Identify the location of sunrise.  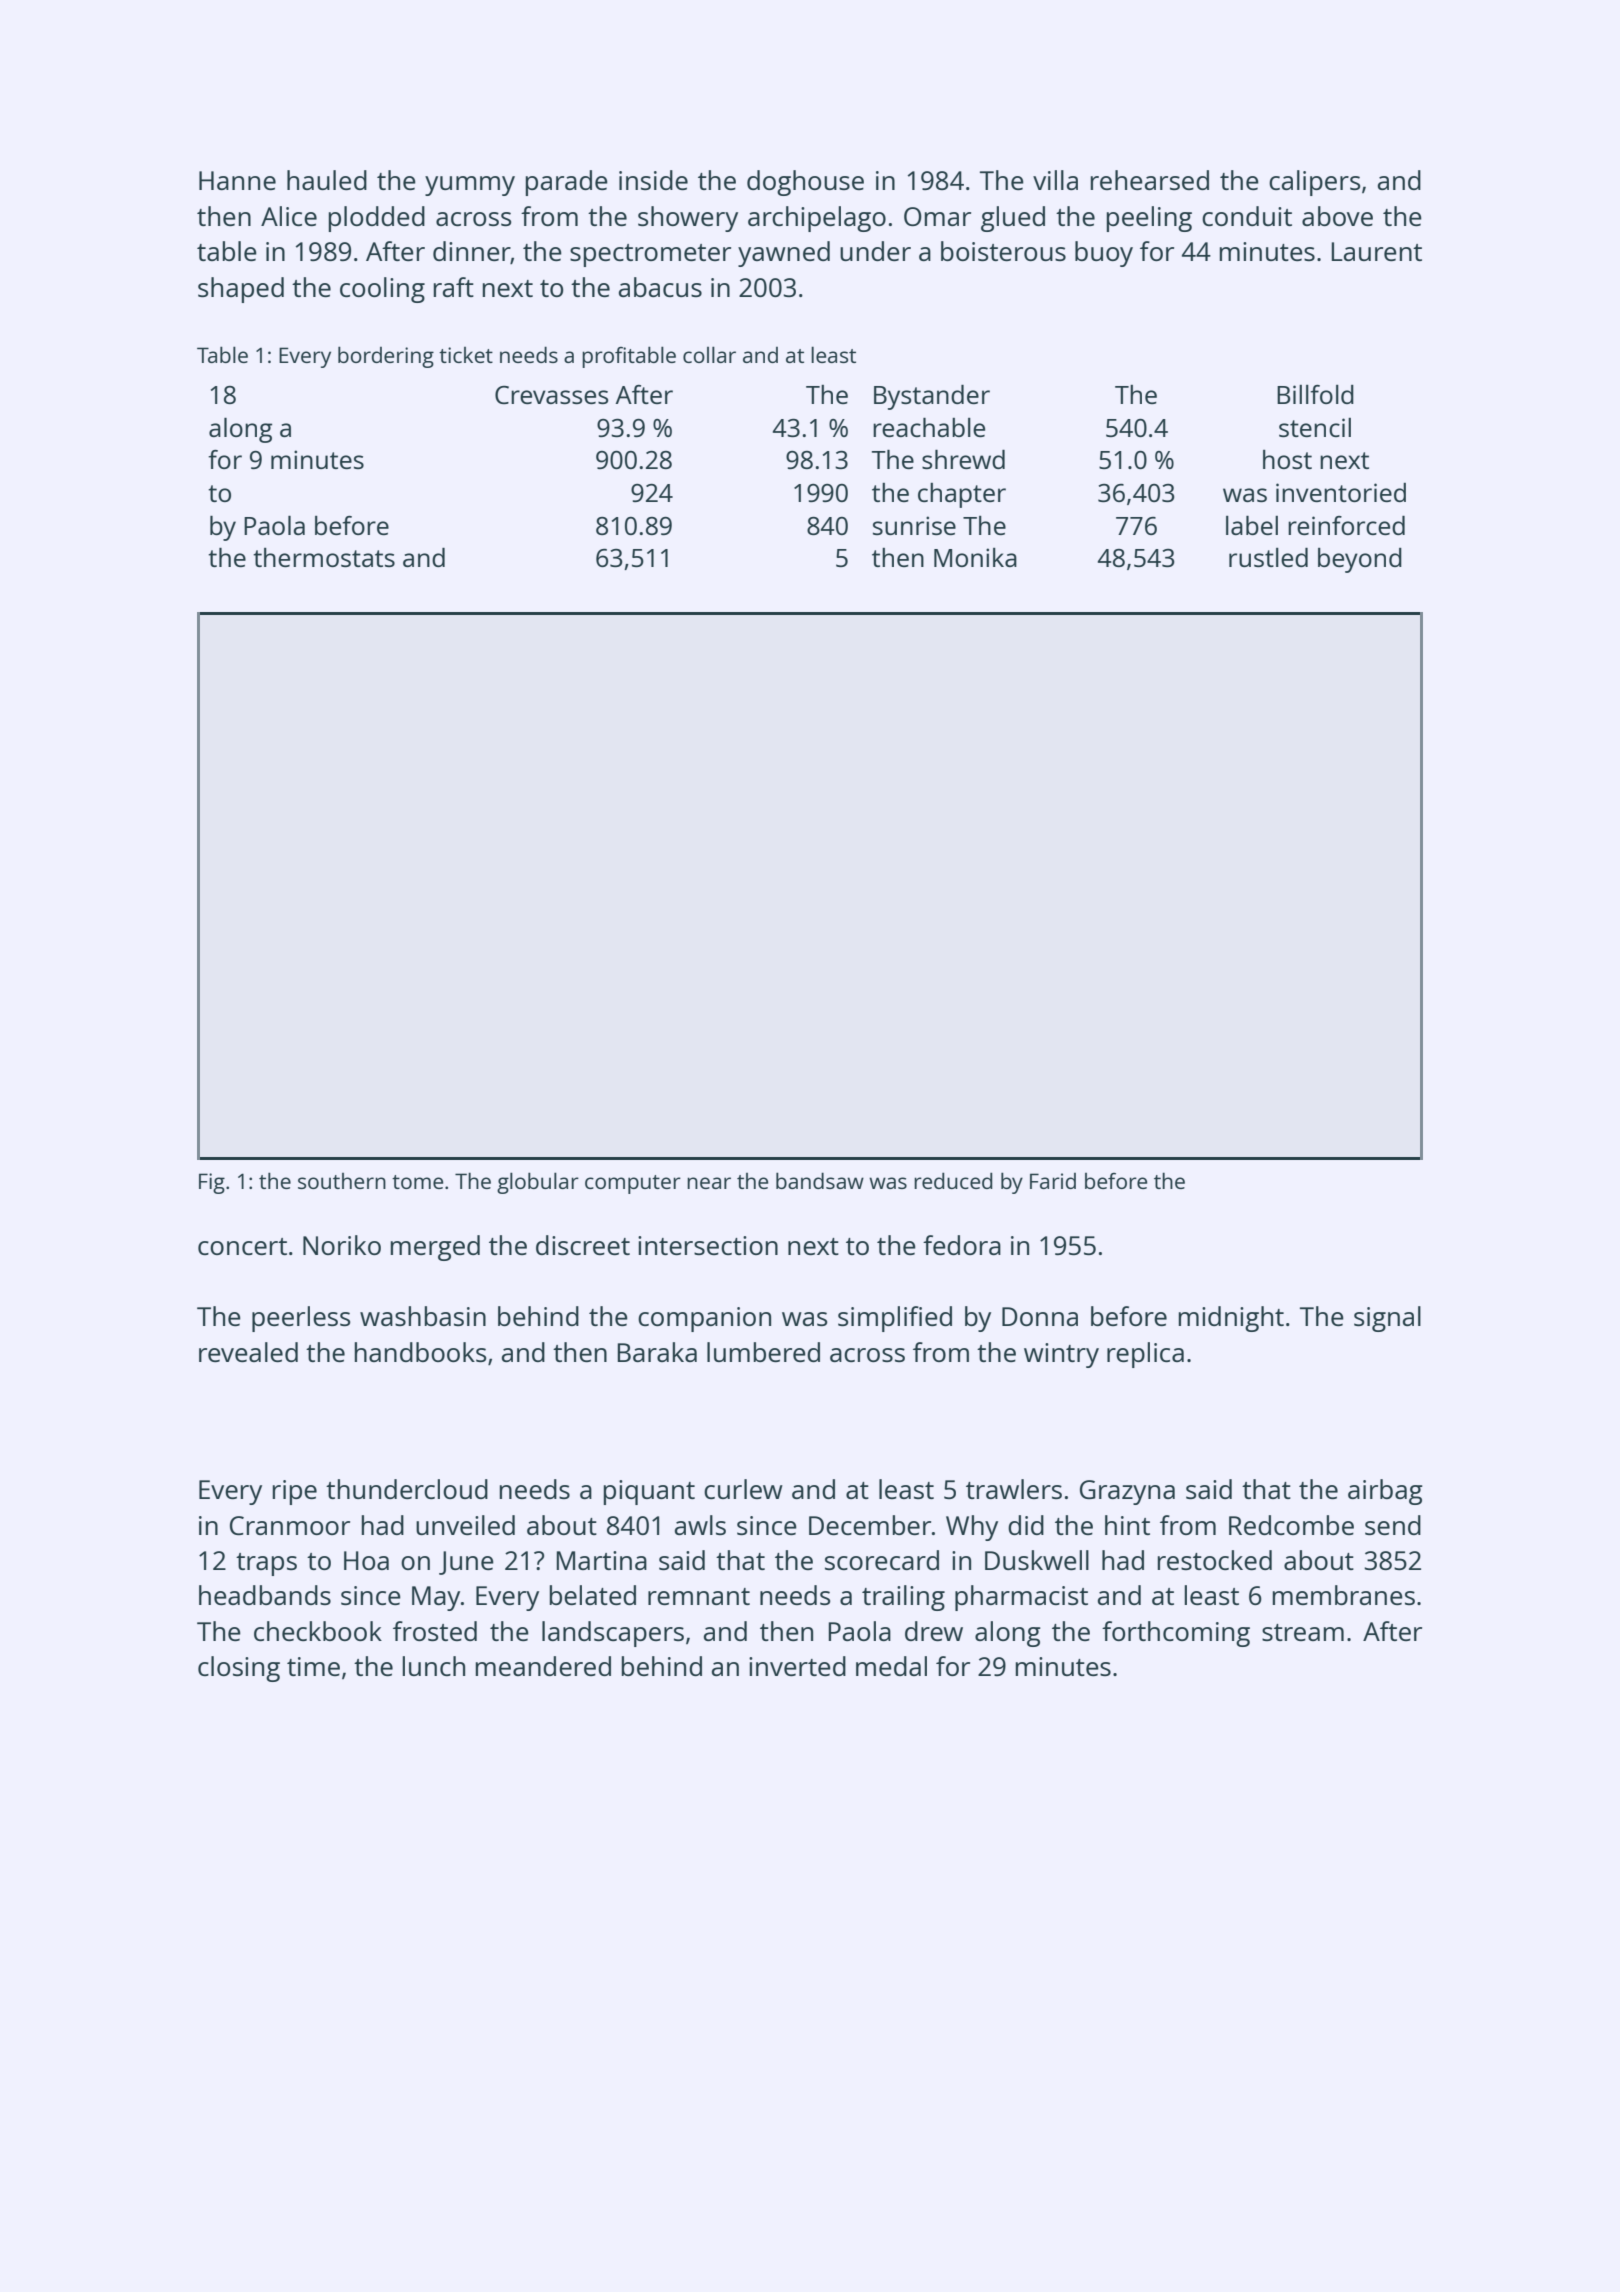
(914, 525).
